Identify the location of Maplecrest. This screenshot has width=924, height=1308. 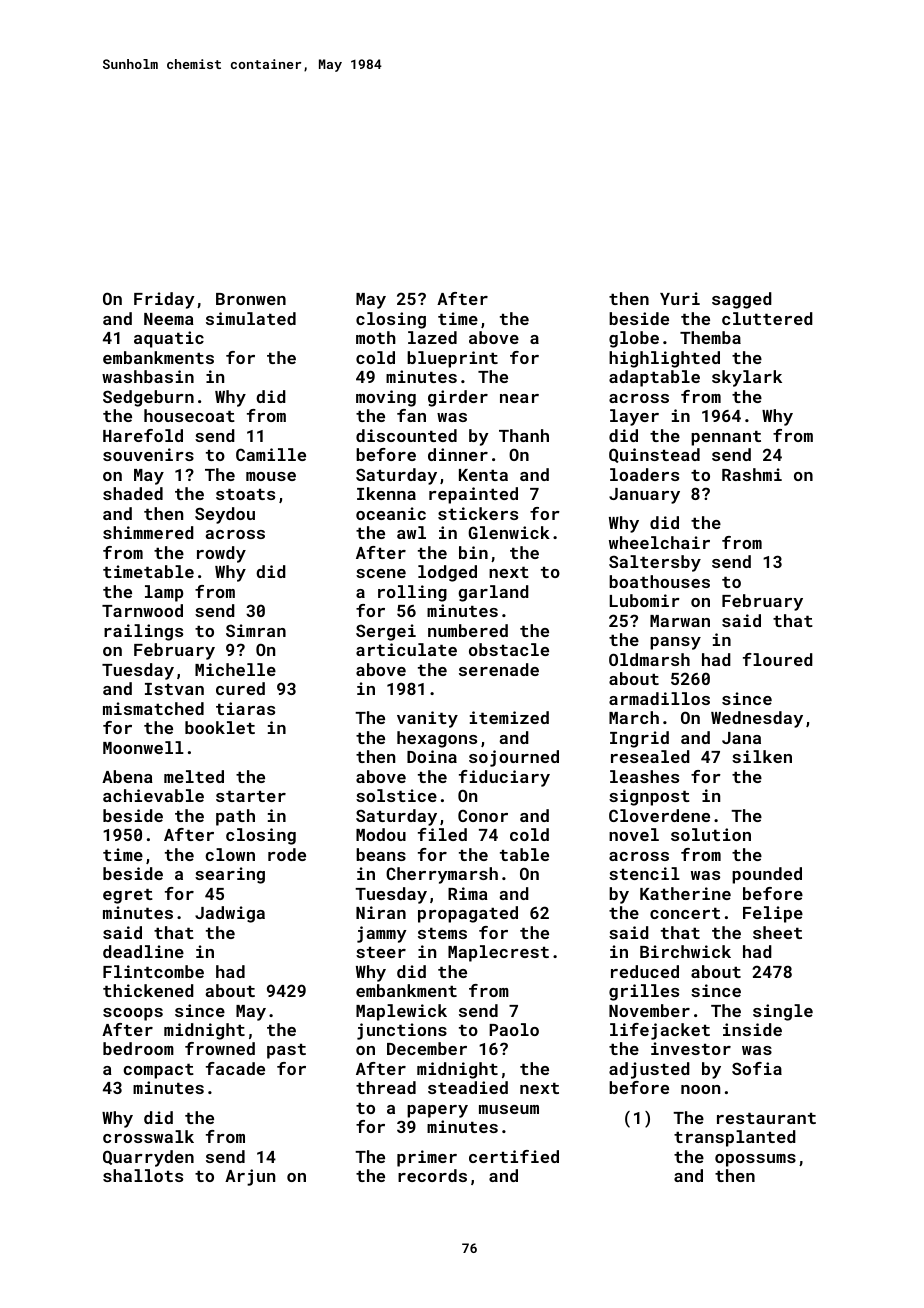
(498, 953).
